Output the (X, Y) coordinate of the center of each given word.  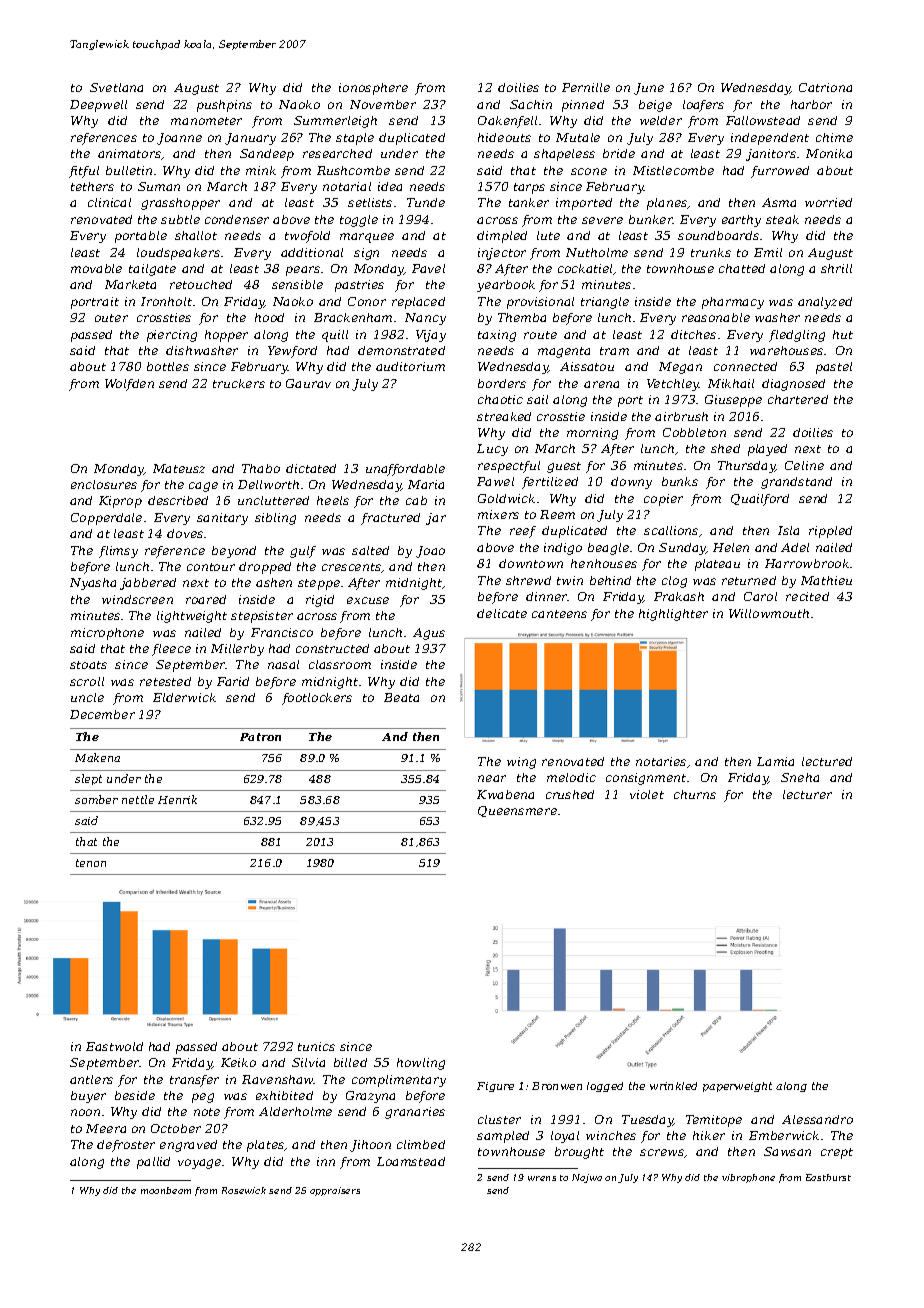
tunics (316, 1046)
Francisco (282, 632)
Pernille (586, 87)
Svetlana (116, 87)
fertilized (550, 483)
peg (203, 1098)
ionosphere (373, 89)
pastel (834, 368)
